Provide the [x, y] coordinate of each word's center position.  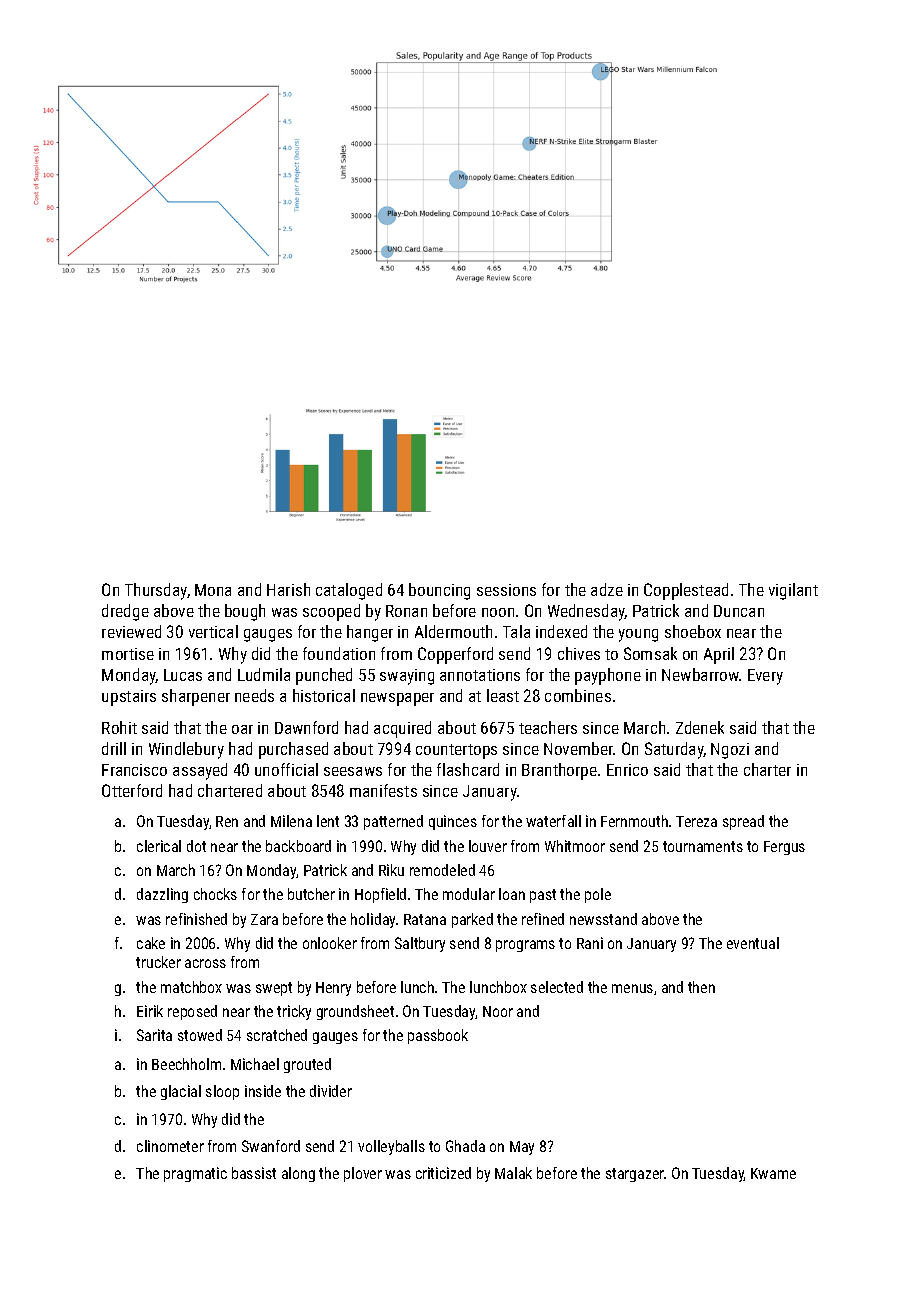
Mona [213, 590]
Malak [513, 1173]
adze [607, 589]
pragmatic [195, 1174]
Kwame [773, 1173]
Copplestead [686, 591]
